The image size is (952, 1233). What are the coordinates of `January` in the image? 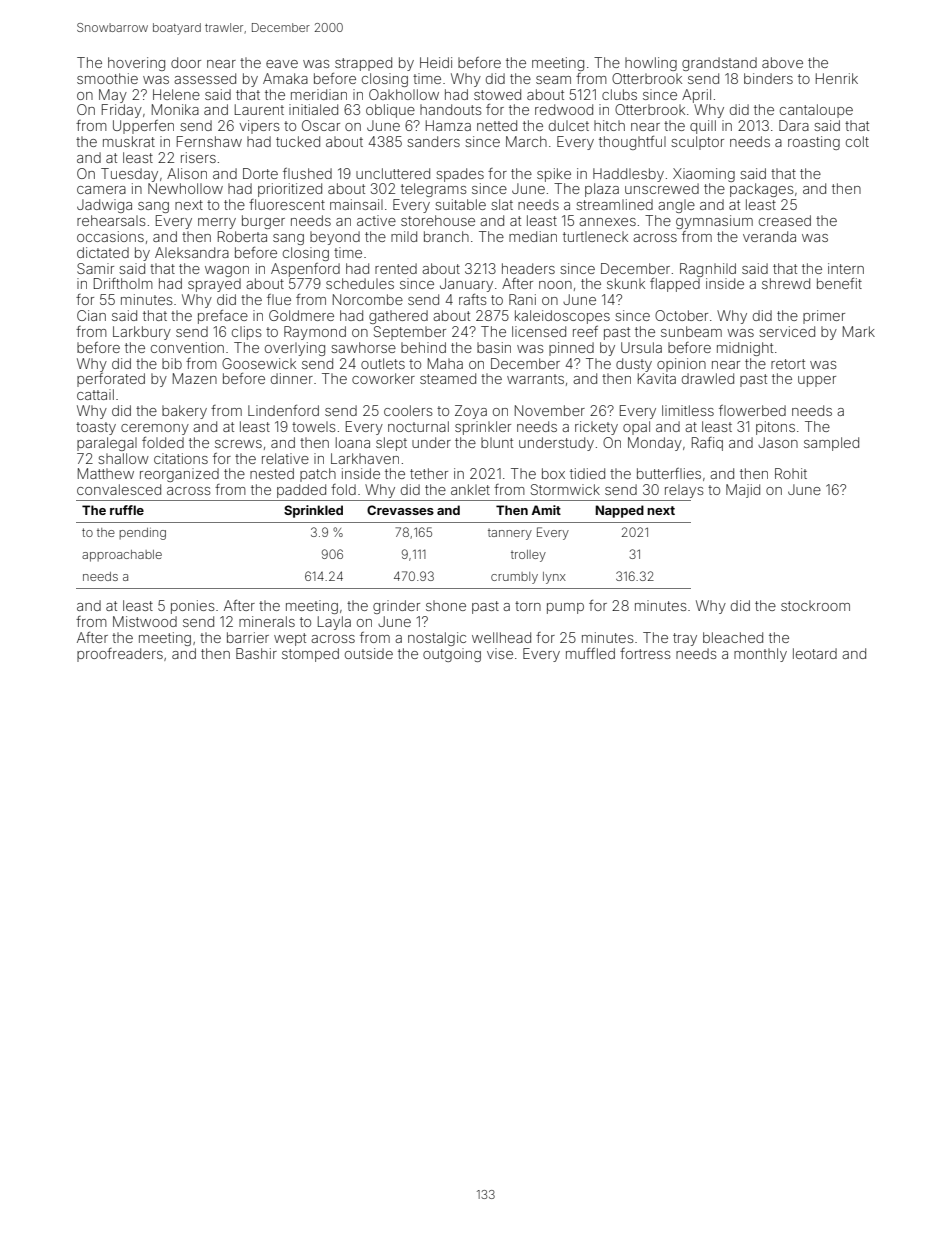 It's located at (466, 285).
